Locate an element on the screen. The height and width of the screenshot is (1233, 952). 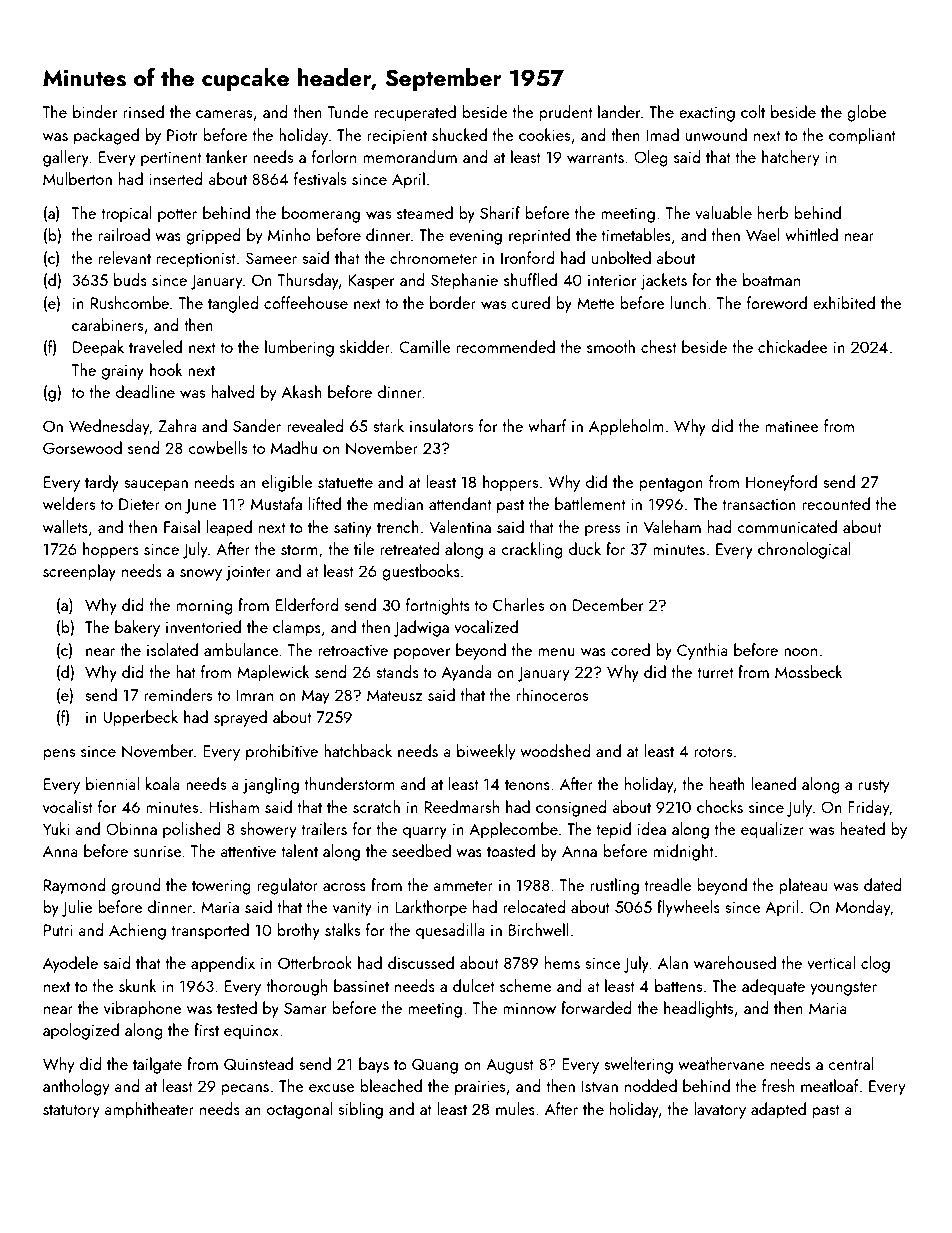
forwarded is located at coordinates (596, 1007).
